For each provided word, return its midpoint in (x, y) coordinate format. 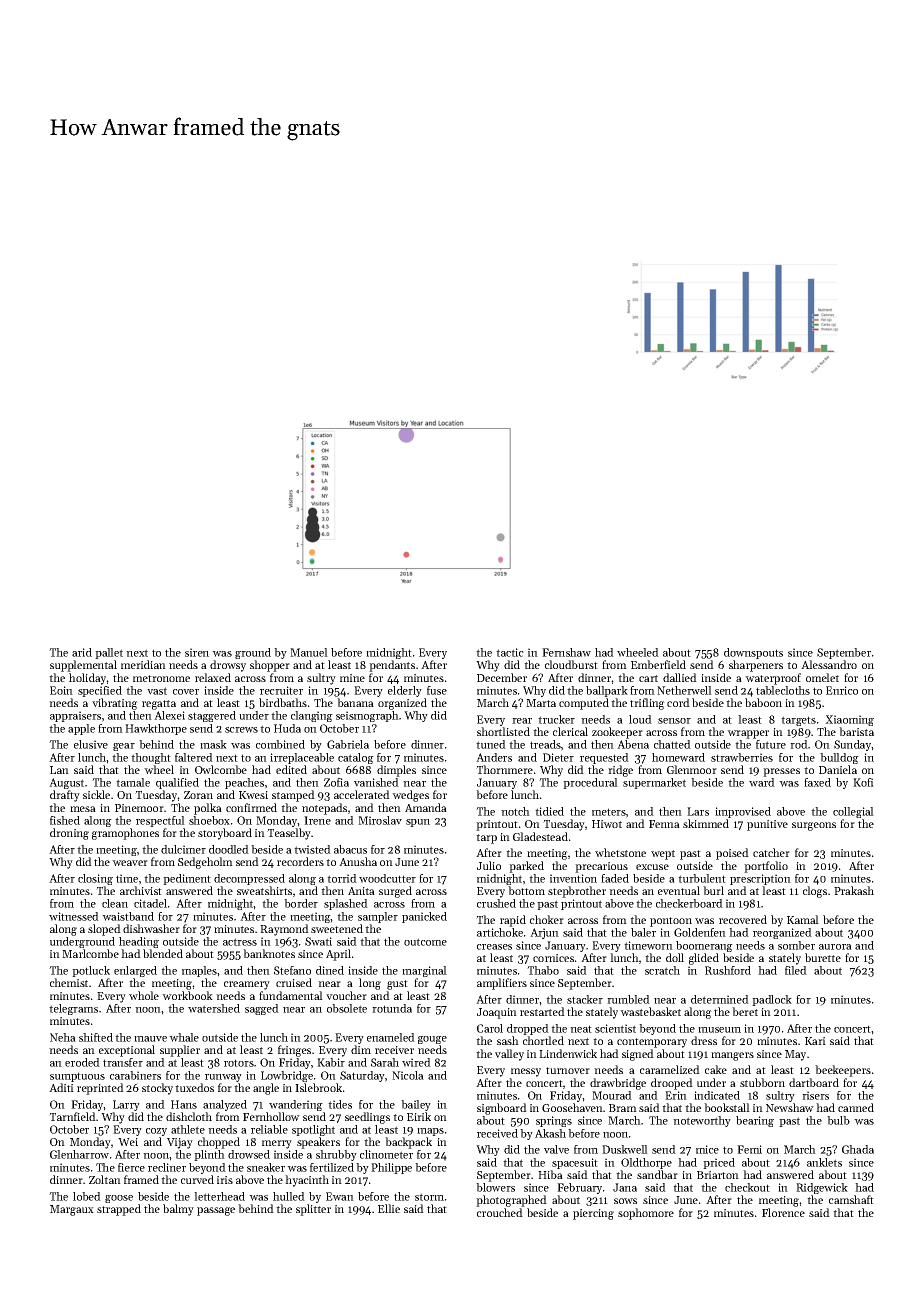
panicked (424, 917)
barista (856, 731)
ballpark (607, 691)
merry (277, 1144)
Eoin (61, 690)
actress (240, 942)
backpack (408, 1143)
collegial (853, 812)
